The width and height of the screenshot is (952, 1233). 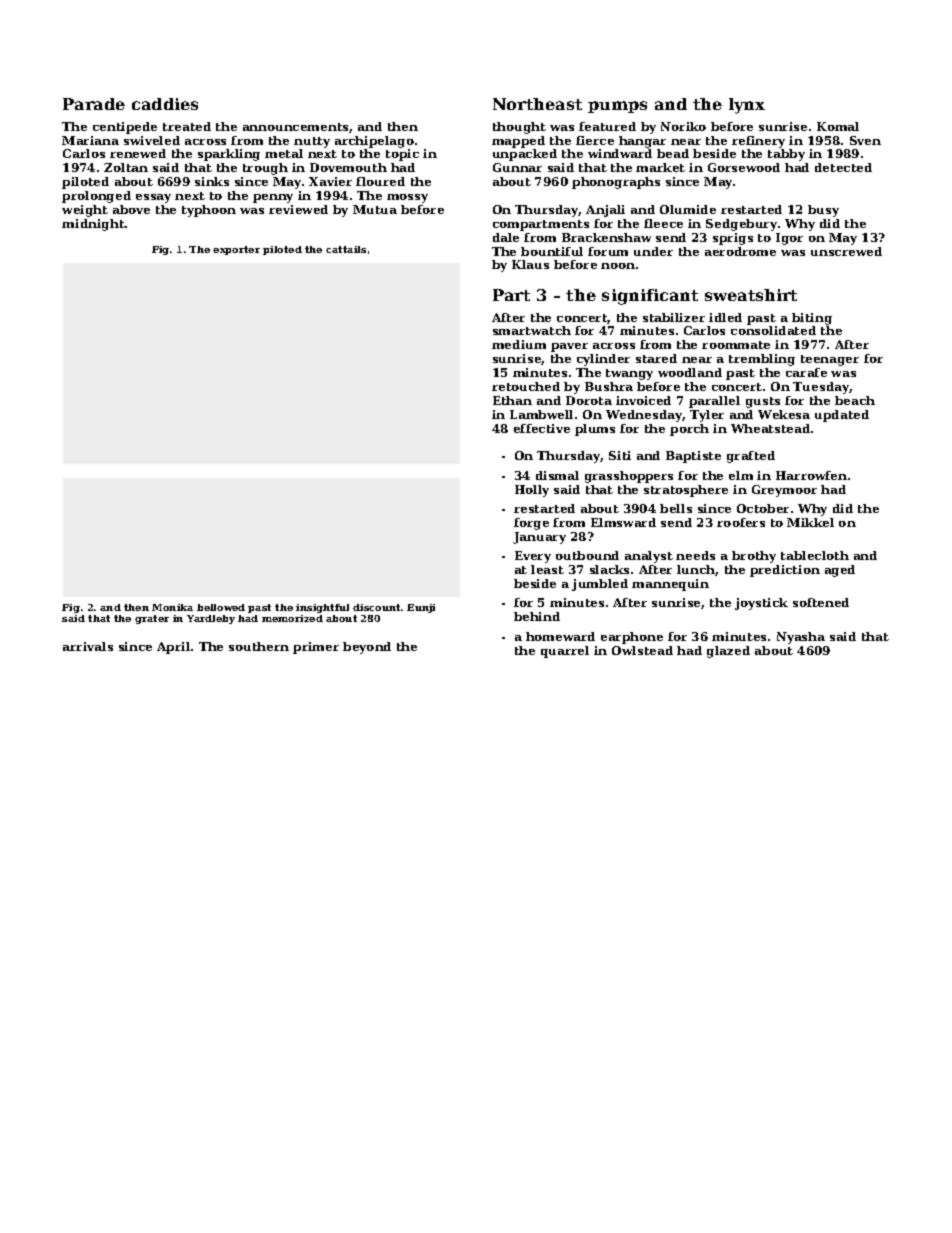 I want to click on archipelago, so click(x=374, y=142).
